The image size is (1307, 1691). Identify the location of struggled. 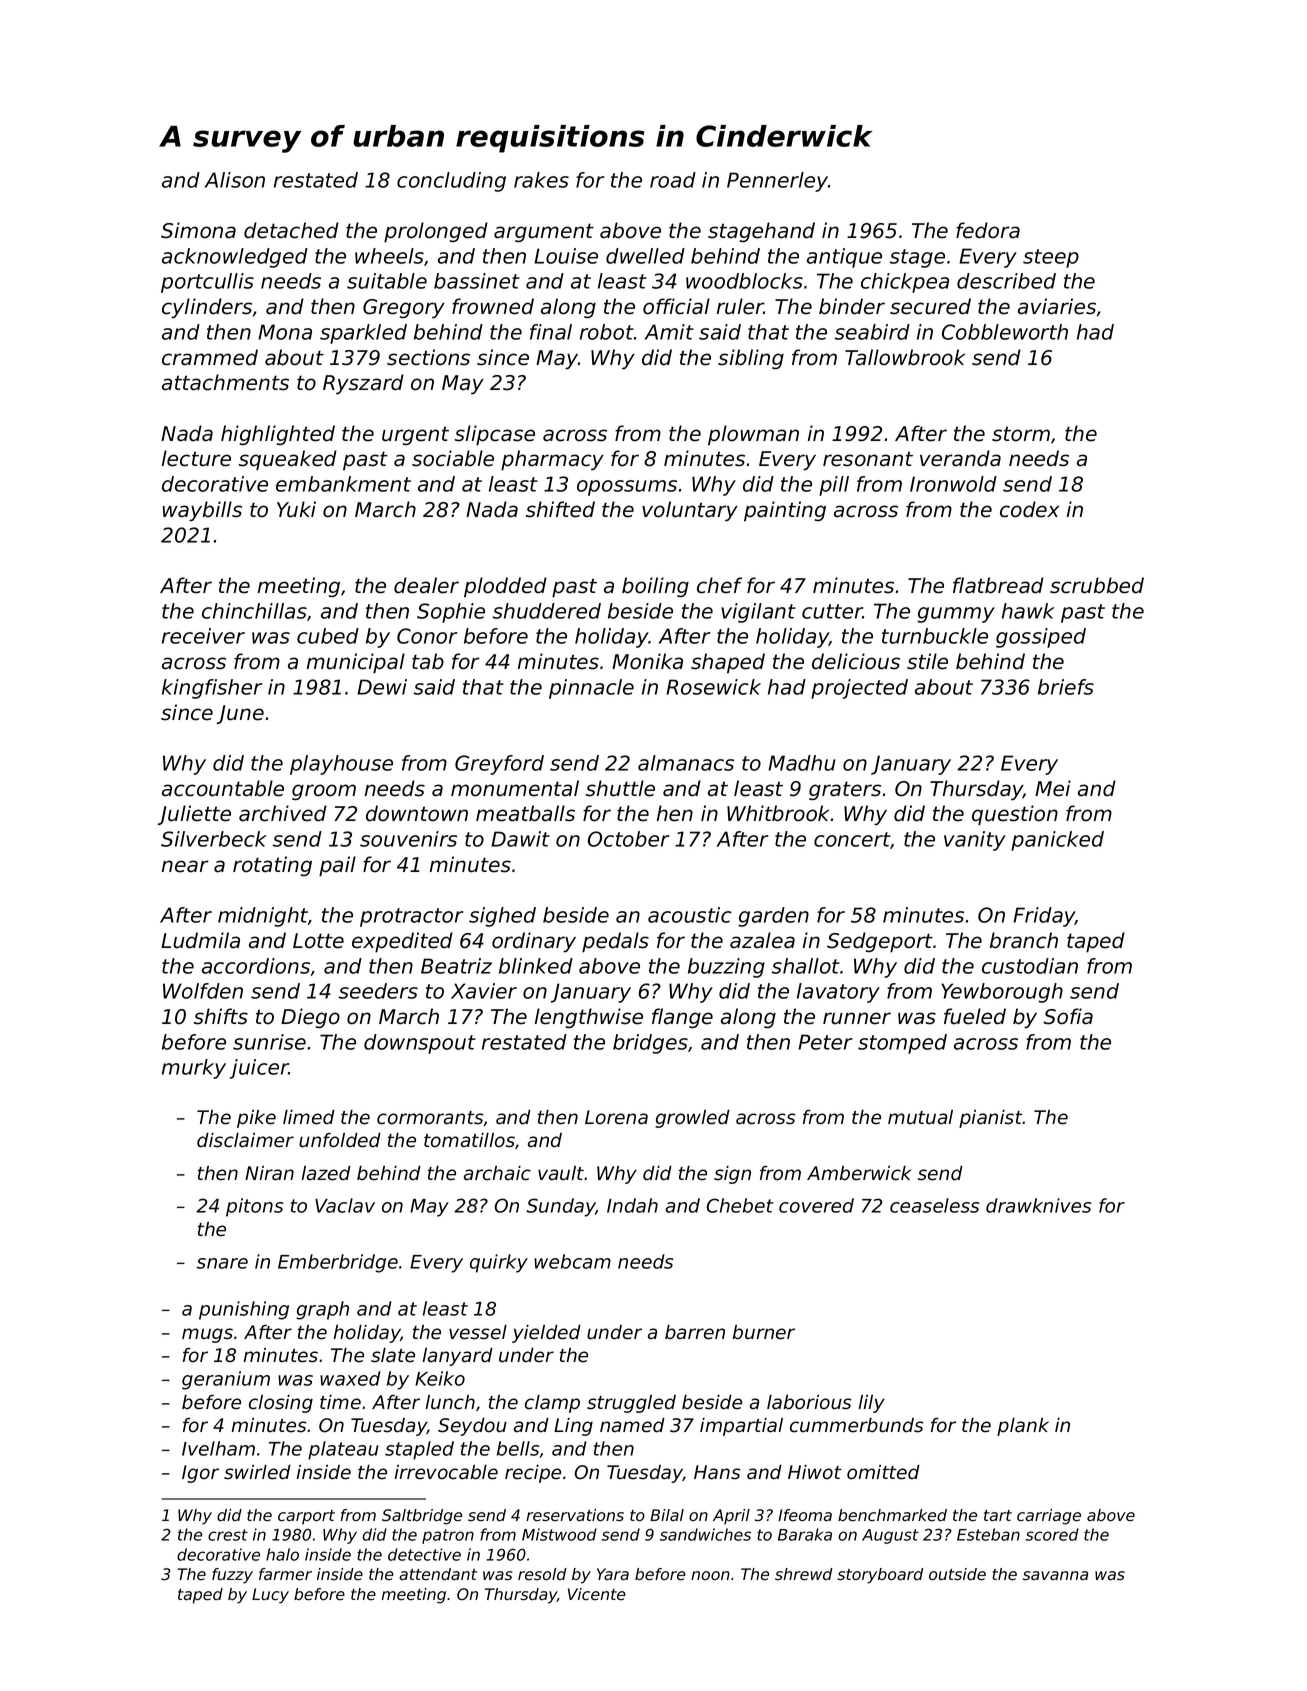
(631, 1404).
